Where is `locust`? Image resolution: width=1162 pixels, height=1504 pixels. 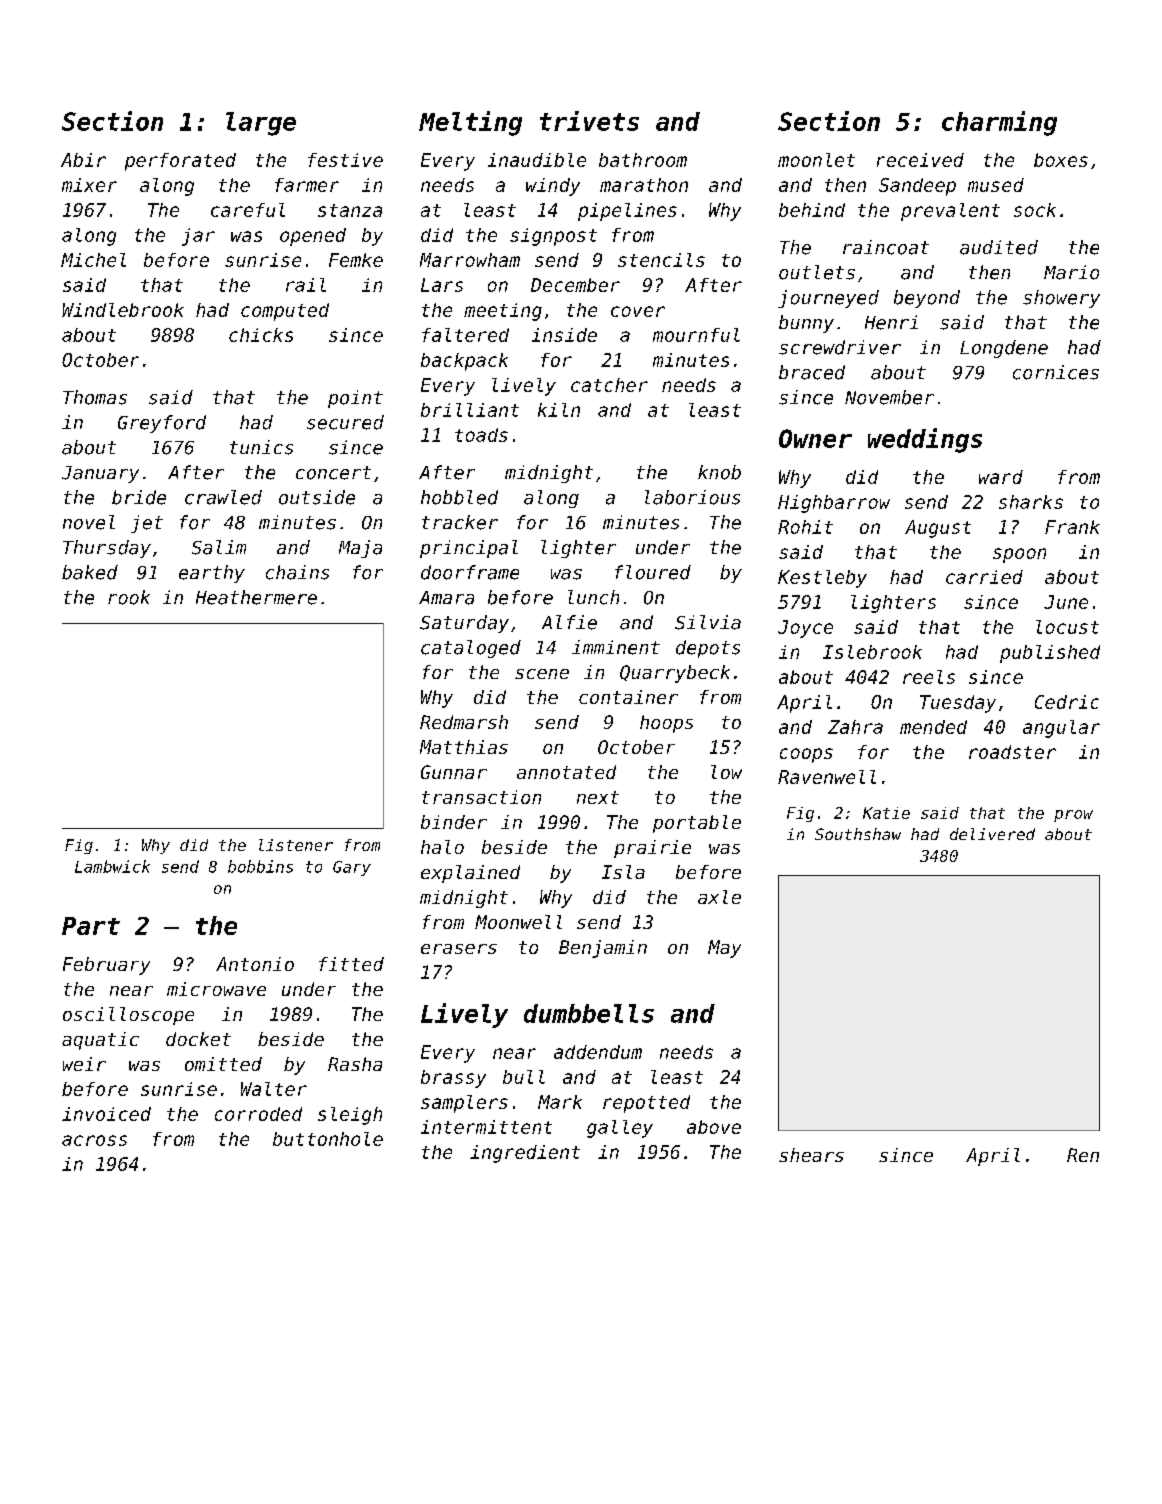
locust is located at coordinates (1067, 627).
